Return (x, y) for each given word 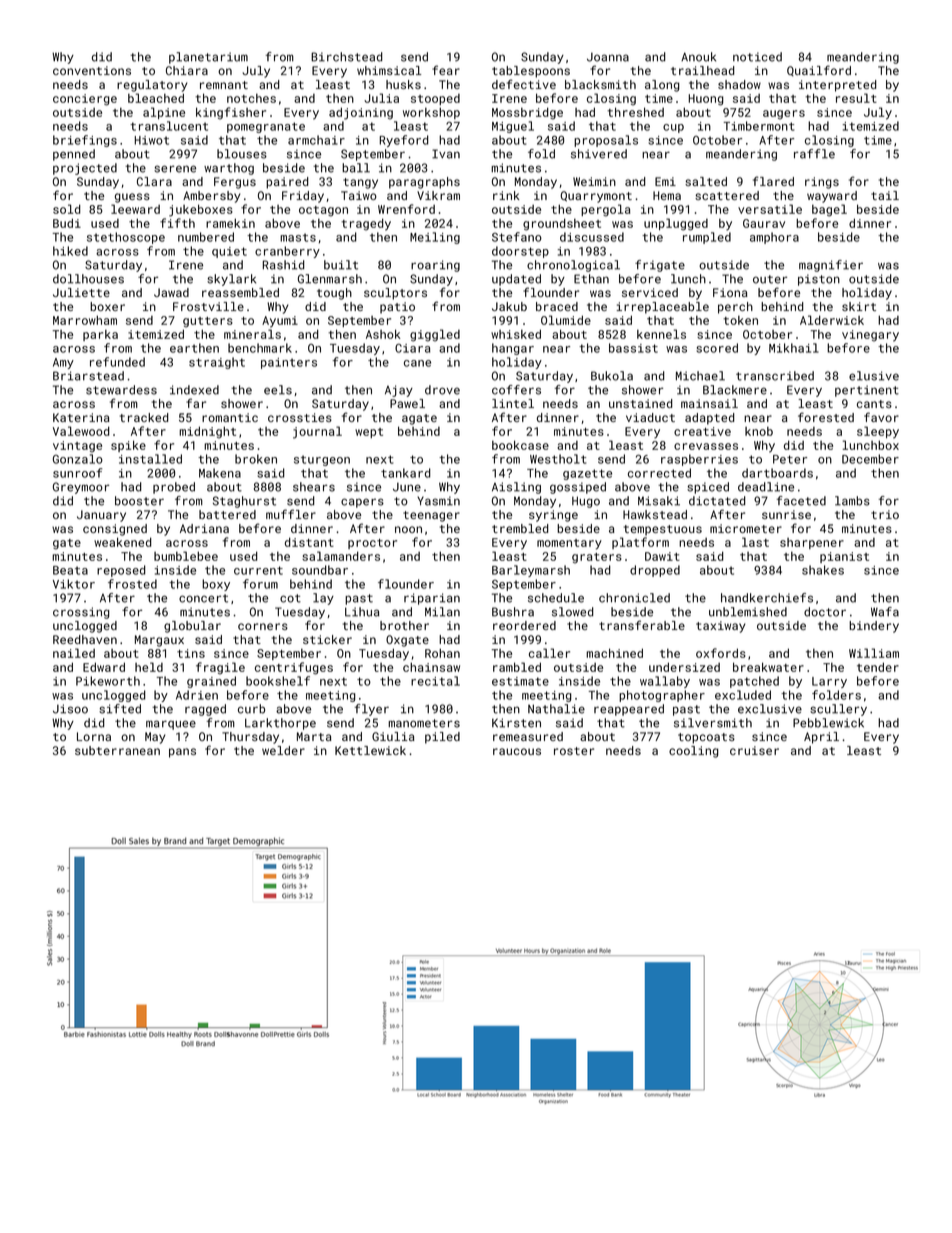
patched (754, 682)
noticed (757, 57)
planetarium (208, 58)
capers (362, 503)
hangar (513, 349)
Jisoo (70, 709)
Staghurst (244, 502)
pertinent (867, 391)
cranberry (287, 252)
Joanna (608, 57)
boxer (107, 306)
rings (822, 183)
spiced (708, 488)
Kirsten (516, 723)
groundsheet (562, 224)
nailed (74, 653)
